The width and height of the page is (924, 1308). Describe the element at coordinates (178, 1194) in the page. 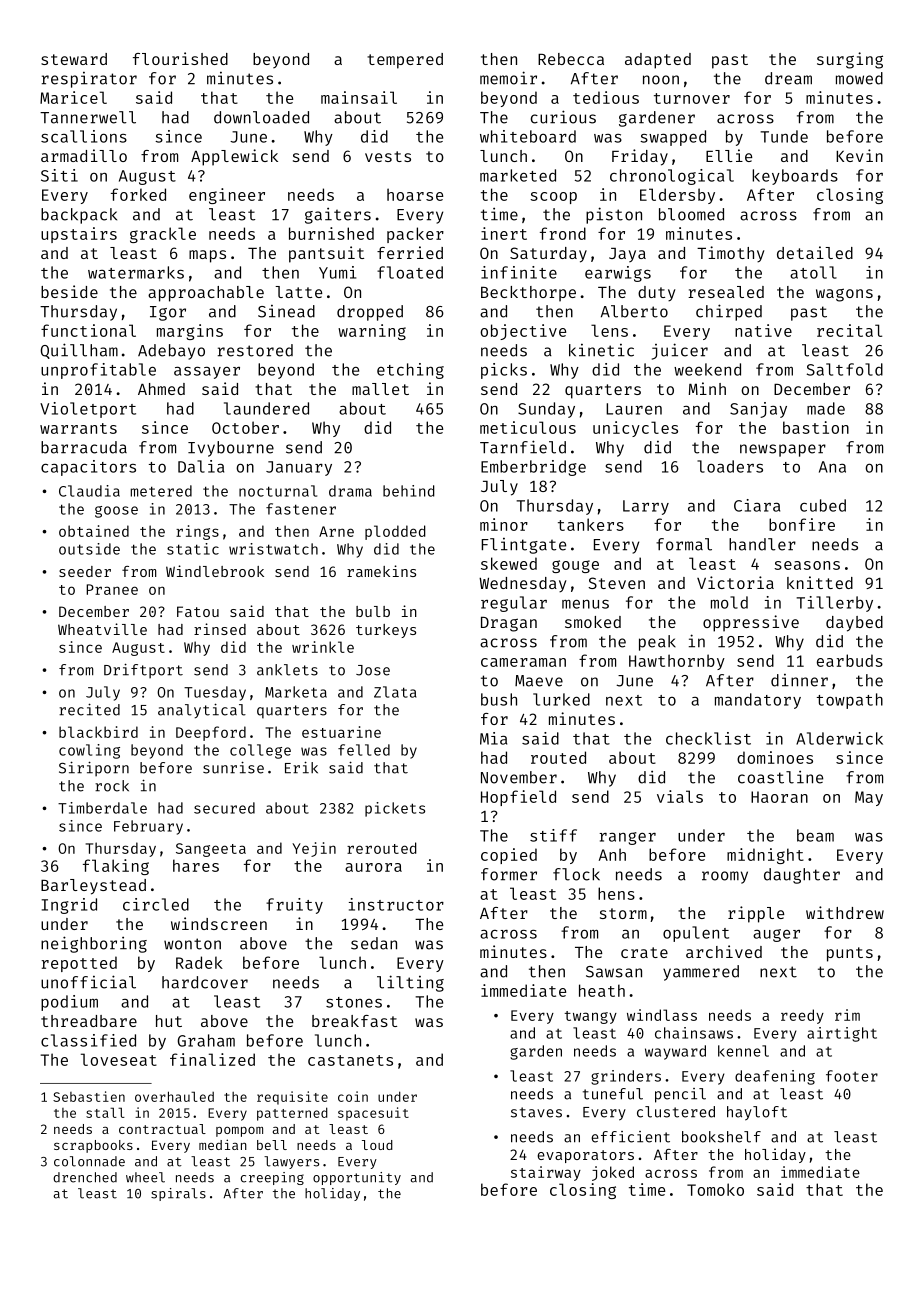

I see `spirals` at that location.
